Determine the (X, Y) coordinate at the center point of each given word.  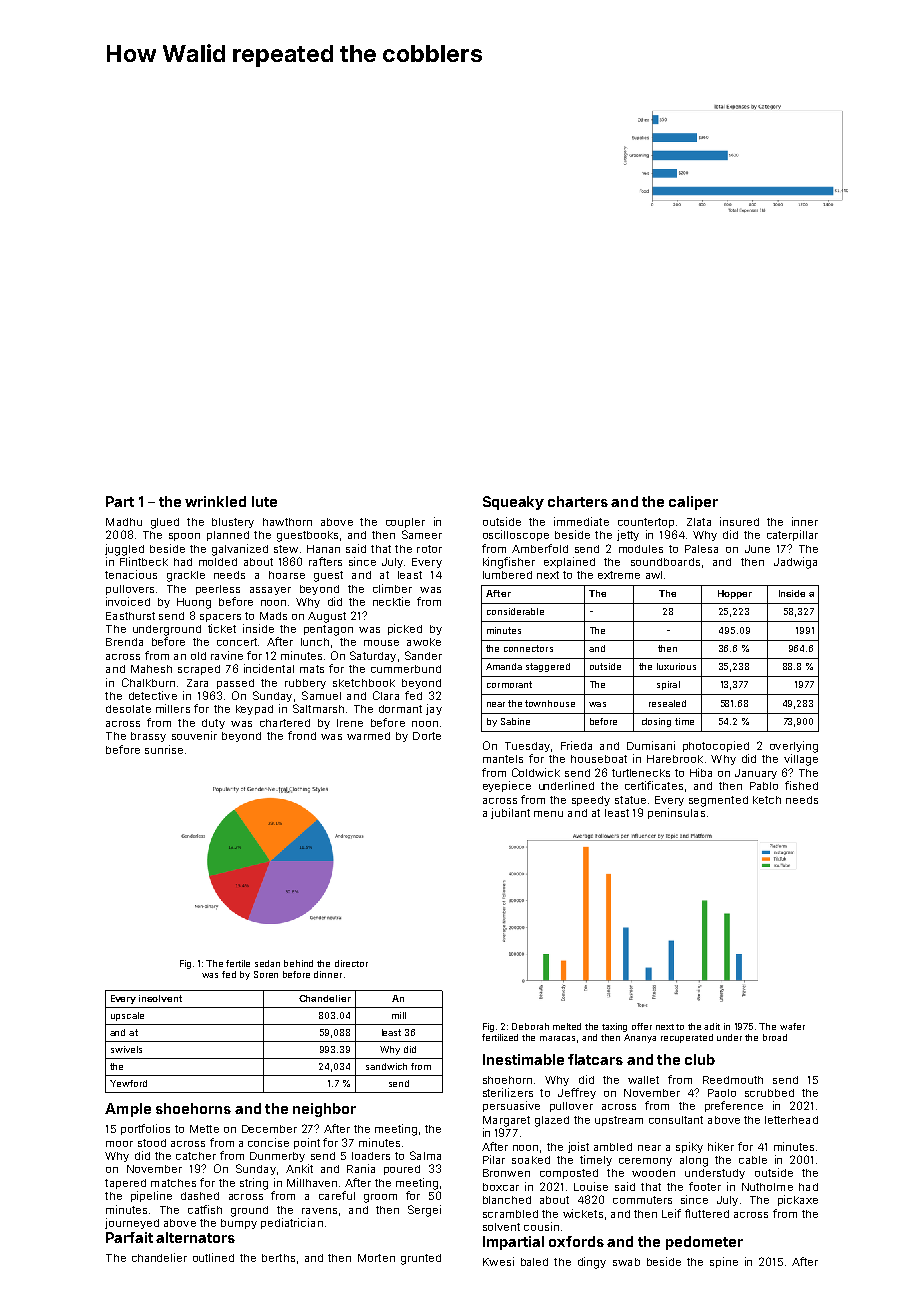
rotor (429, 549)
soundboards (665, 562)
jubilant (510, 813)
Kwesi (498, 1261)
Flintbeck (144, 561)
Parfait (129, 1237)
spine (724, 1262)
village (801, 760)
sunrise (164, 749)
